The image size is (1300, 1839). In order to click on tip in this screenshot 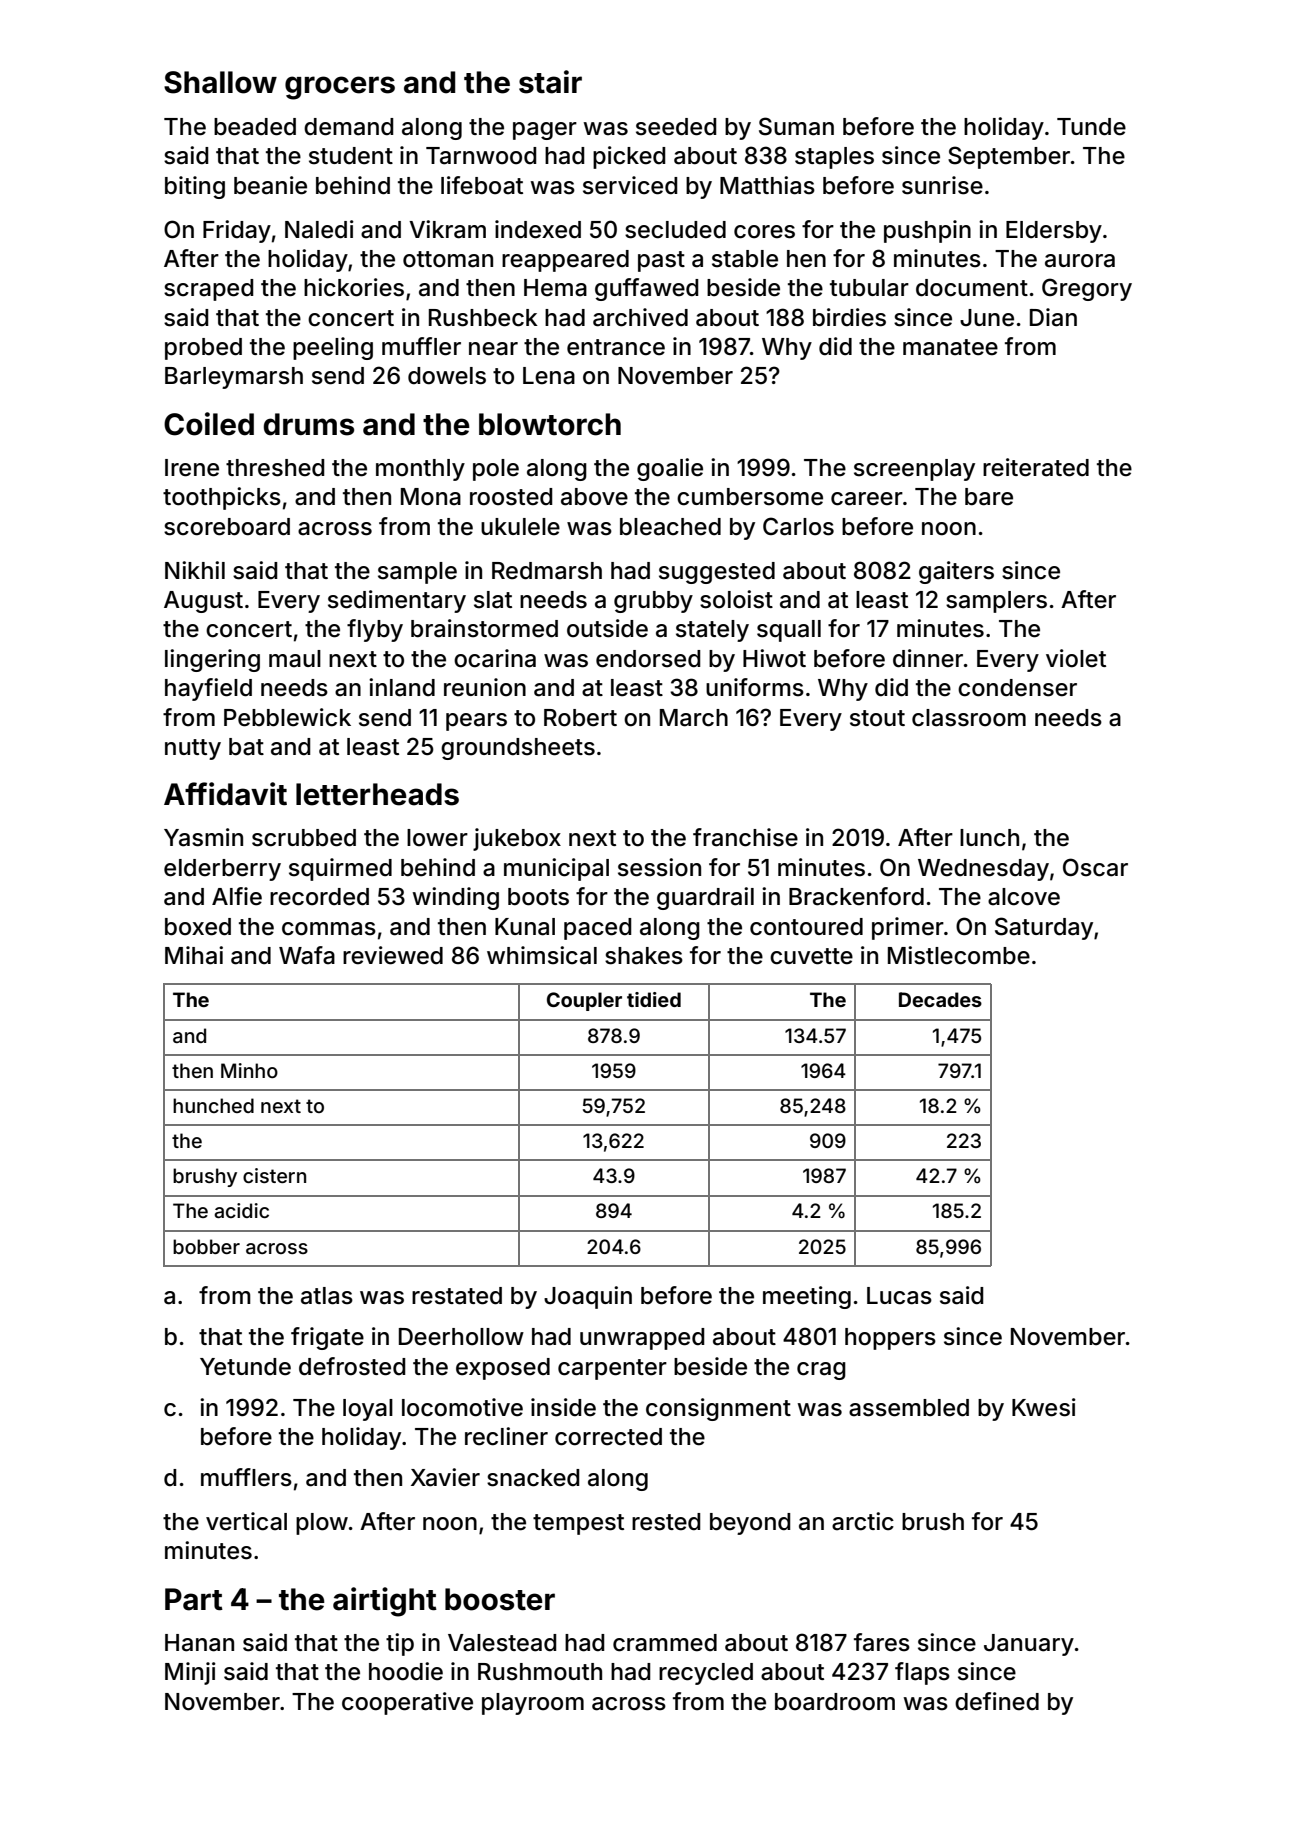, I will do `click(400, 1644)`.
